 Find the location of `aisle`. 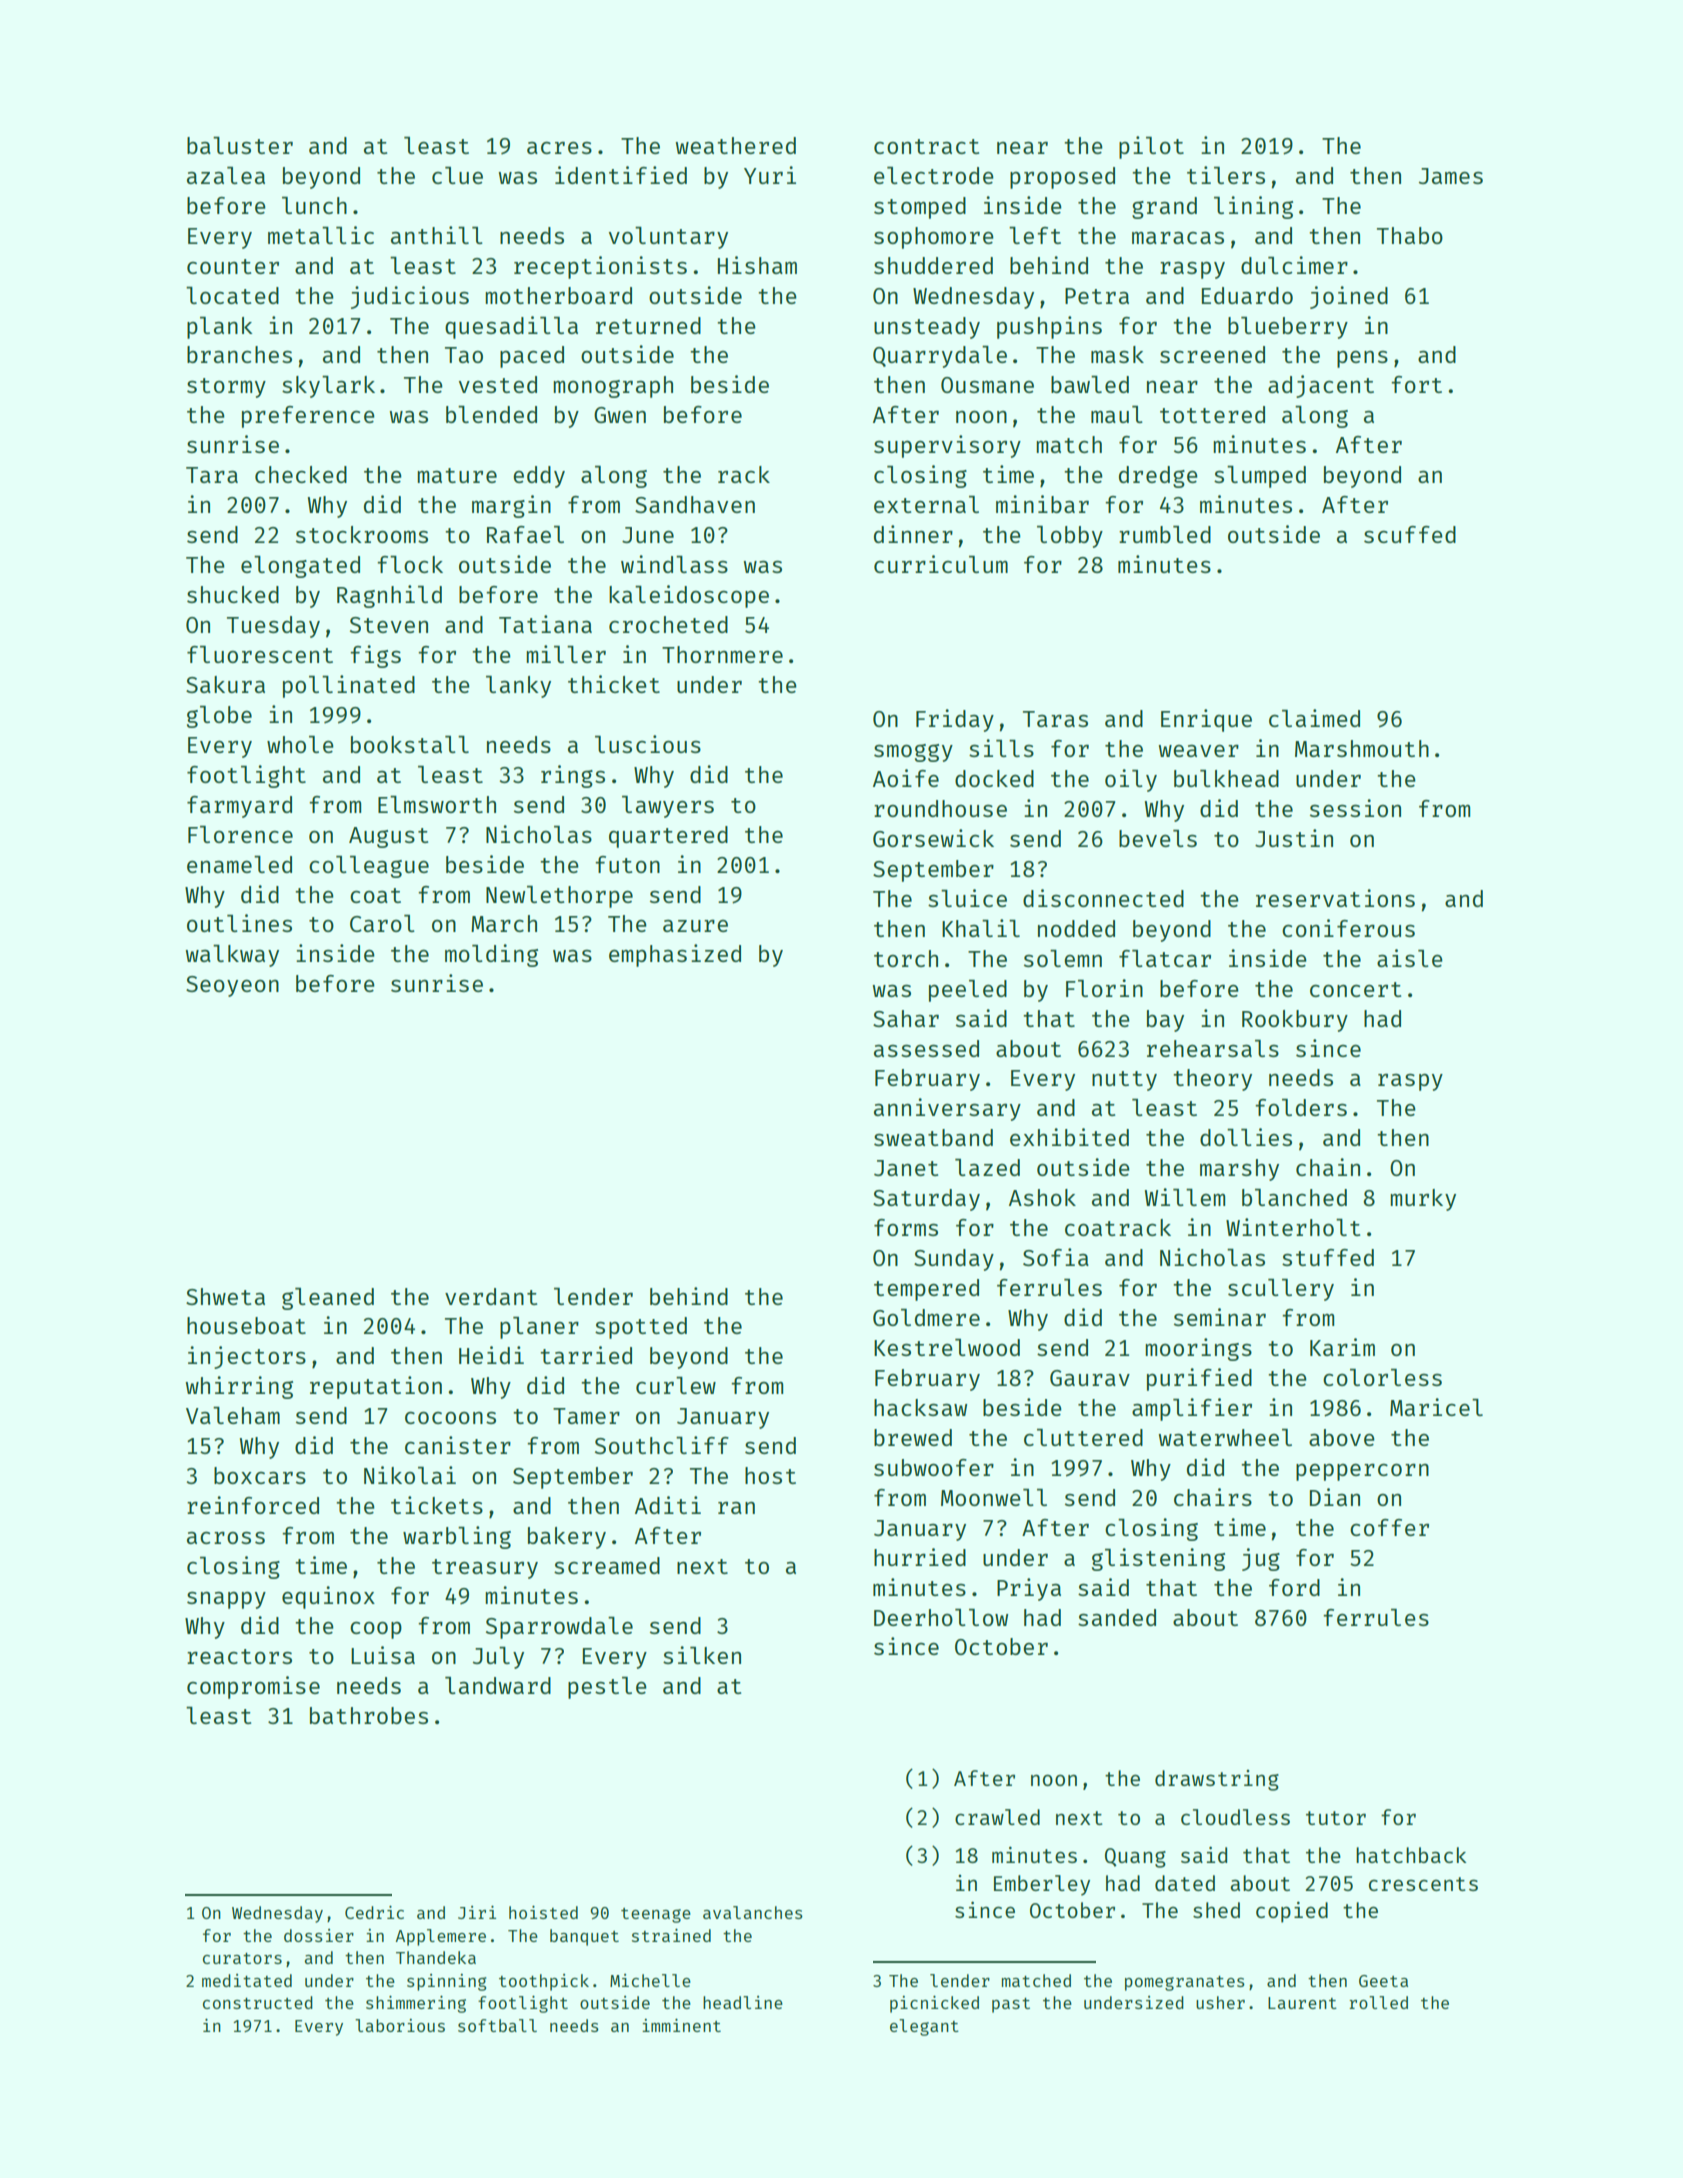

aisle is located at coordinates (1410, 958).
